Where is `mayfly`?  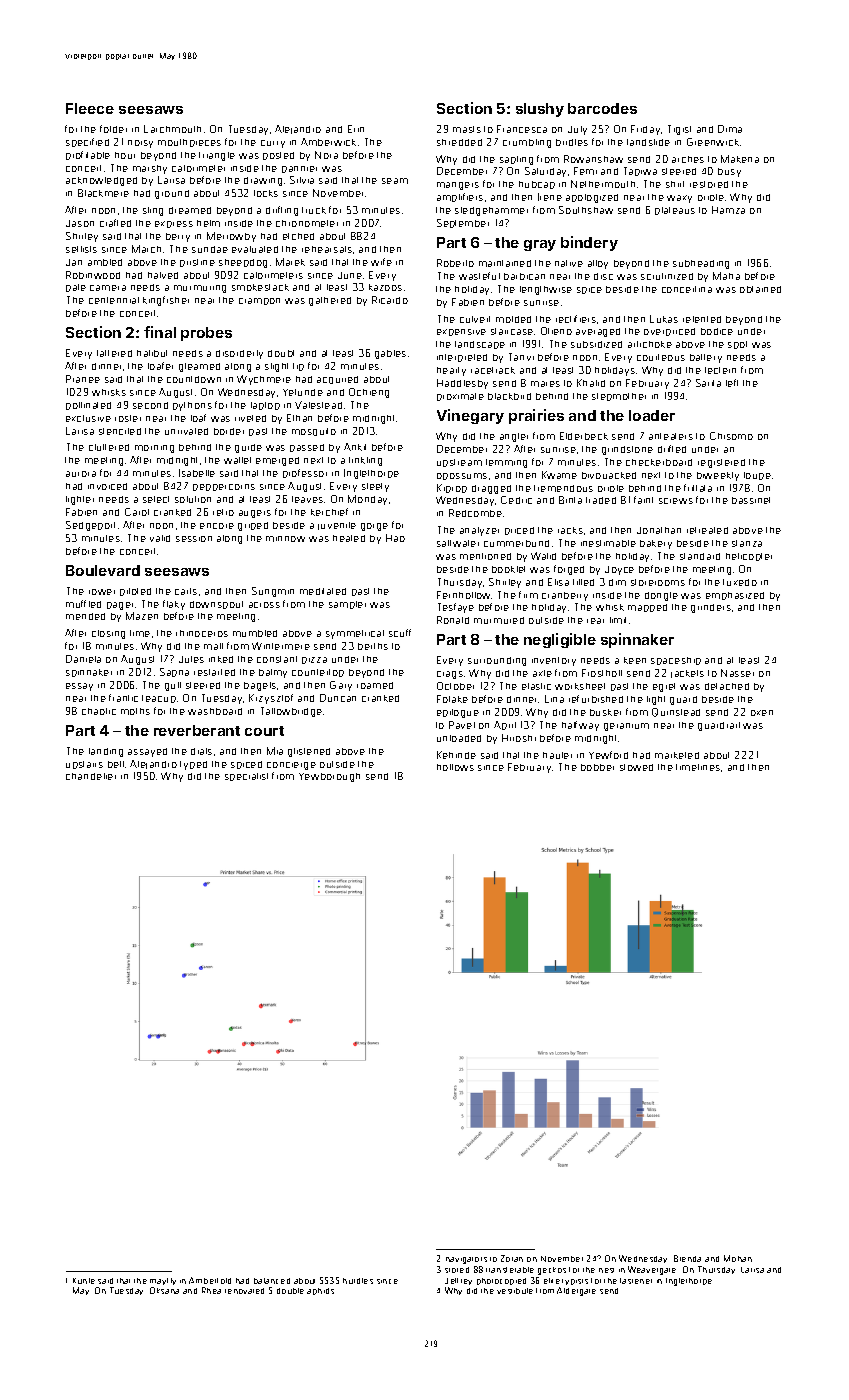 mayfly is located at coordinates (163, 1281).
